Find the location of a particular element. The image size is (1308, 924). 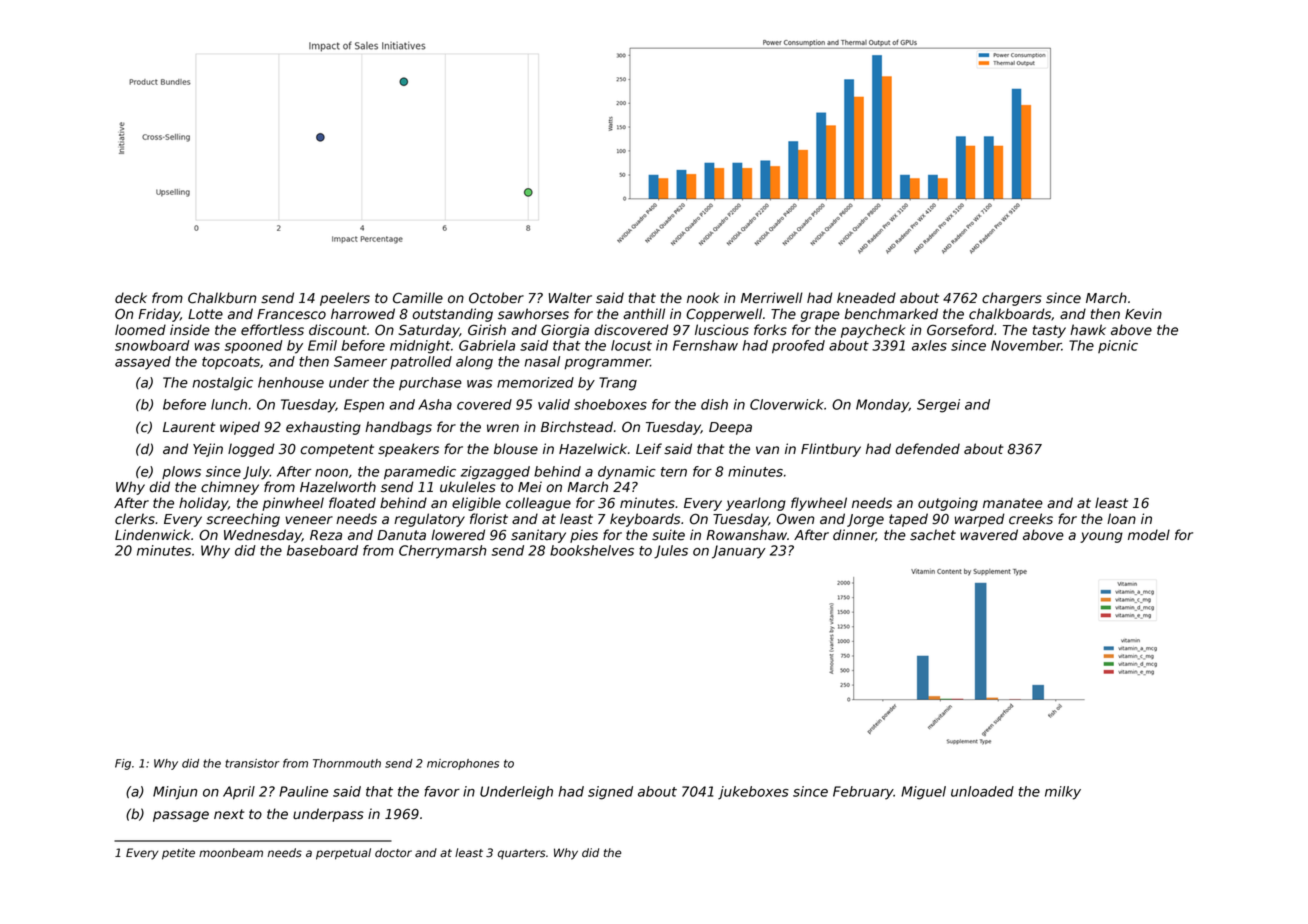

chargers is located at coordinates (1012, 299).
